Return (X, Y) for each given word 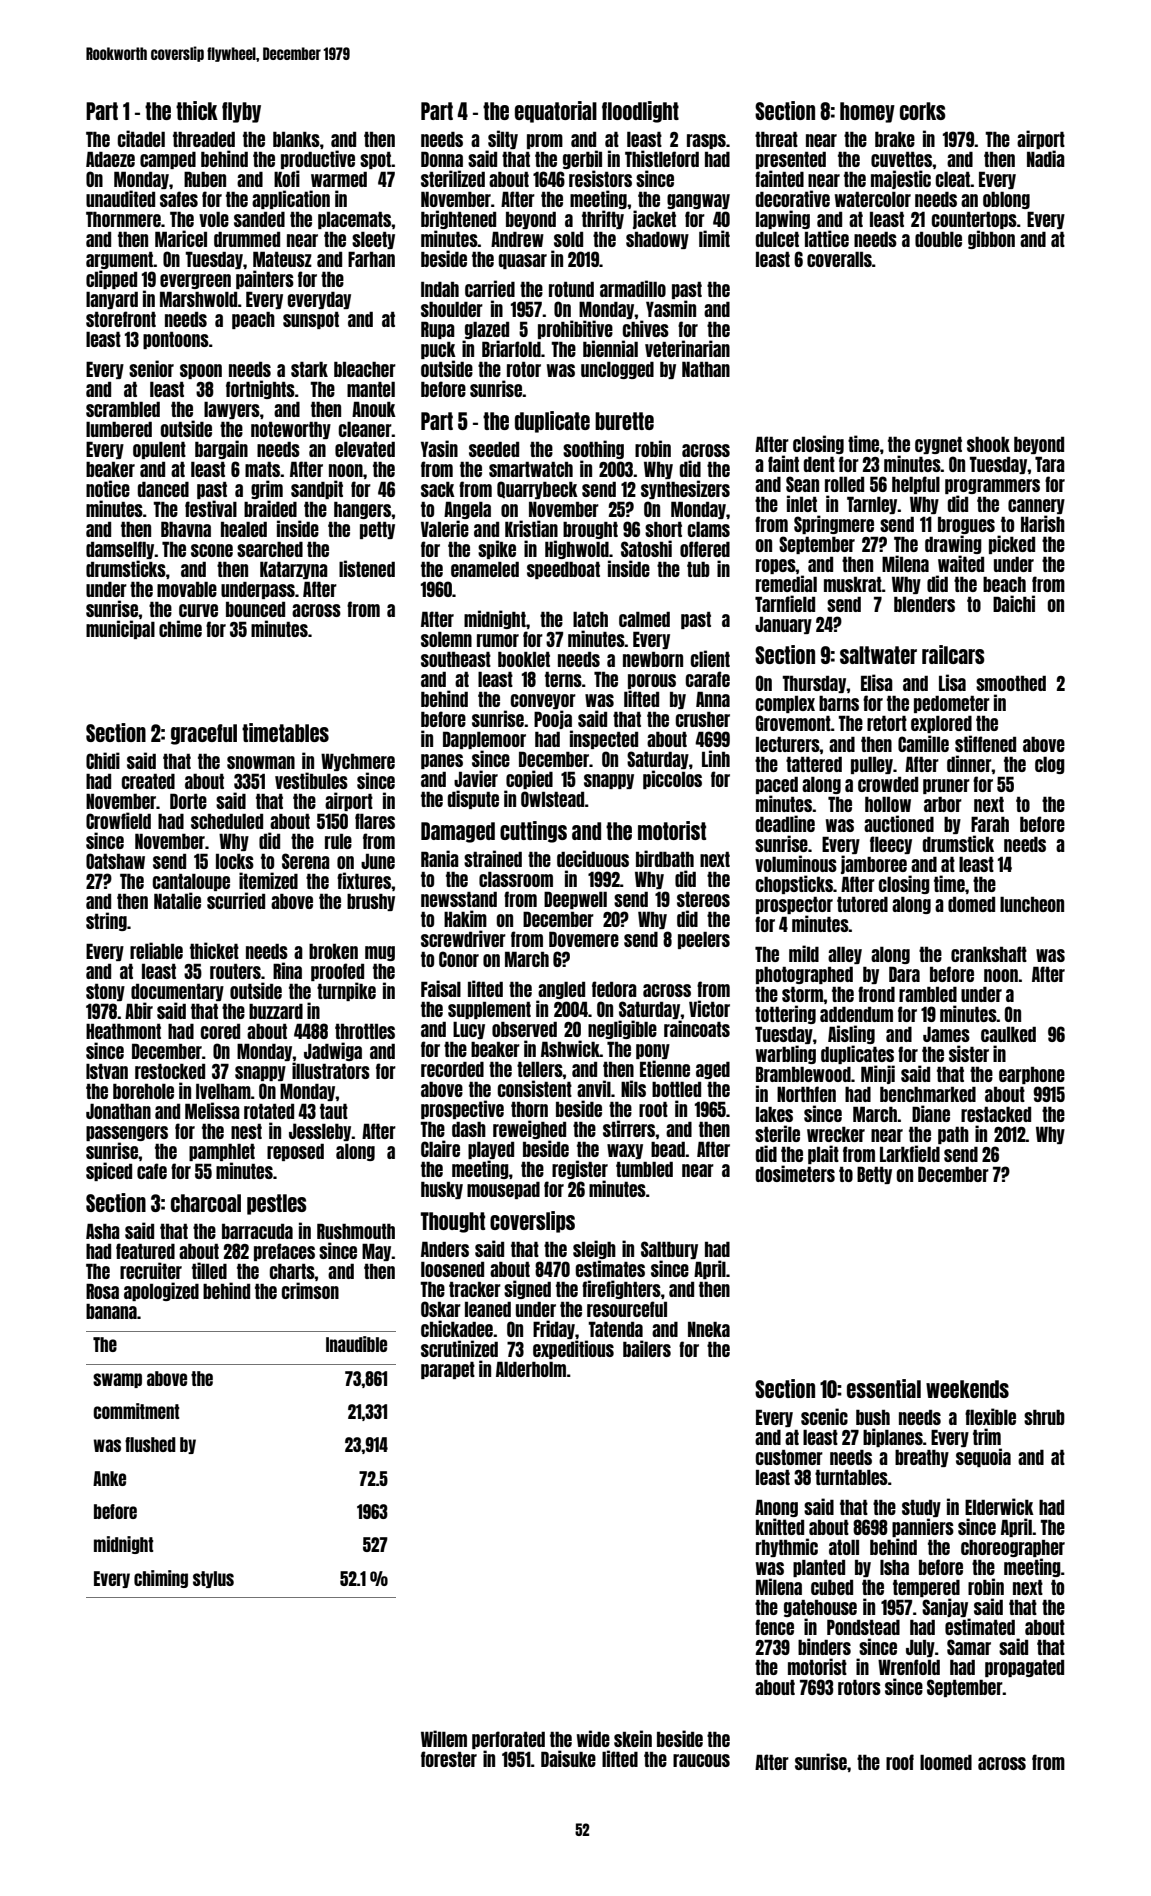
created (148, 781)
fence (774, 1627)
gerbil (582, 159)
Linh (716, 758)
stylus (213, 1579)
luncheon (1032, 904)
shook (988, 444)
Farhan (371, 259)
